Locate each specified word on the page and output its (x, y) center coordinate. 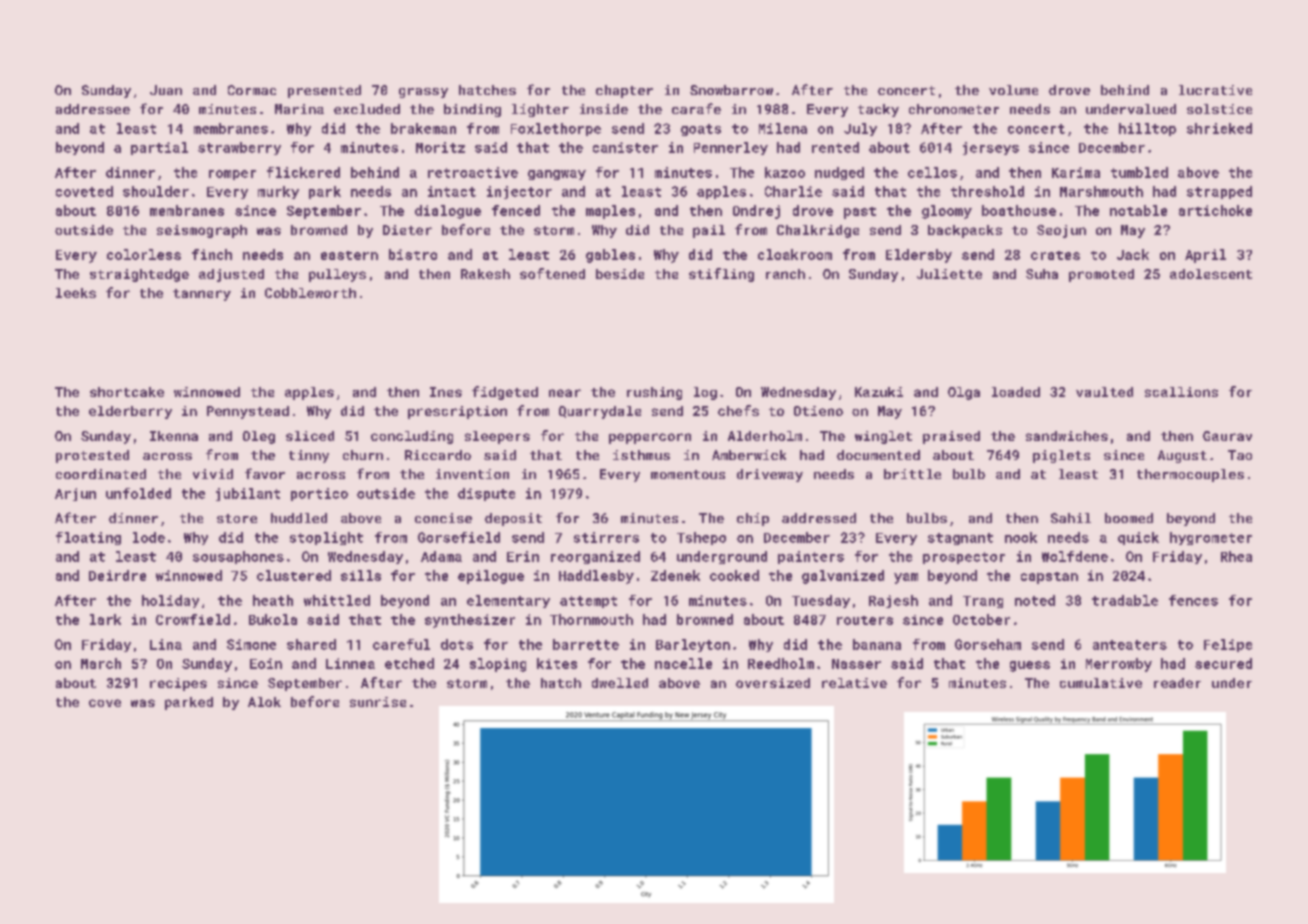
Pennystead (248, 412)
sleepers (497, 437)
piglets (1061, 456)
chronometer (954, 109)
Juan (166, 90)
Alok (264, 702)
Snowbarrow (731, 90)
